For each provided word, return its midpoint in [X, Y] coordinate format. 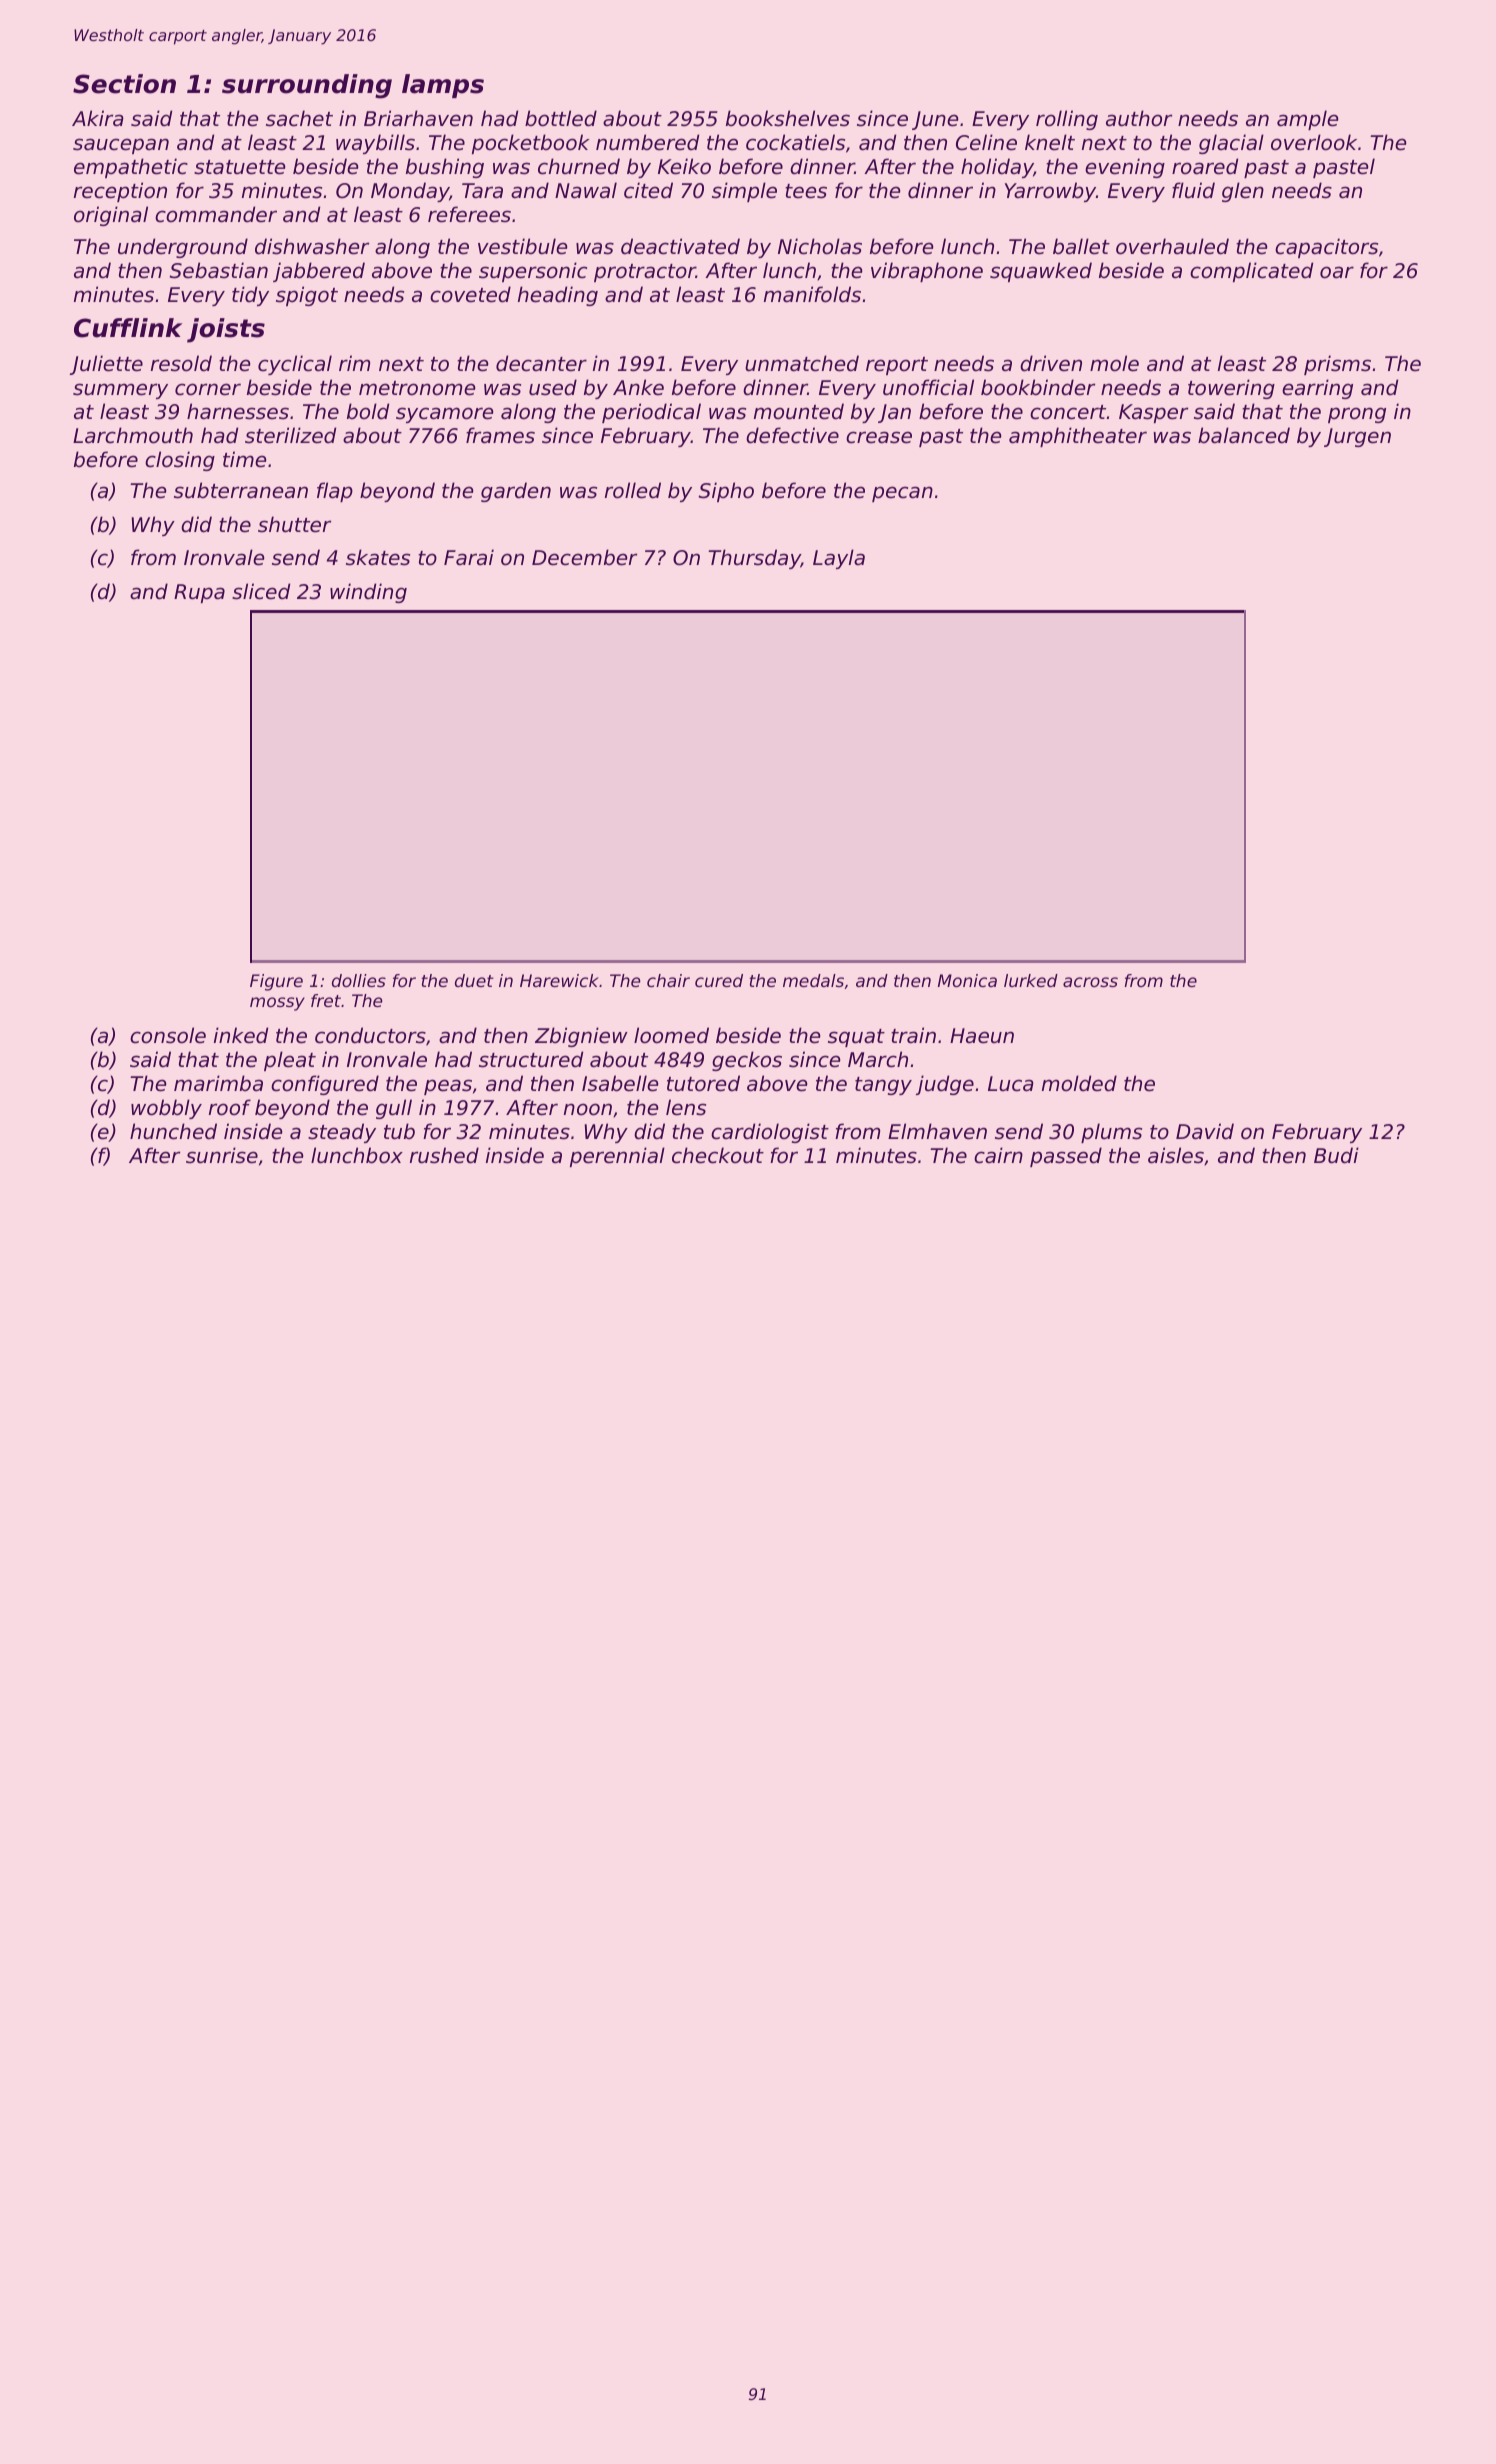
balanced [1244, 435]
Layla [839, 559]
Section [124, 84]
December [584, 557]
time [244, 459]
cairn [998, 1155]
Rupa [199, 593]
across [1090, 982]
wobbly [166, 1109]
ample [1307, 120]
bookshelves [788, 118]
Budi [1336, 1155]
